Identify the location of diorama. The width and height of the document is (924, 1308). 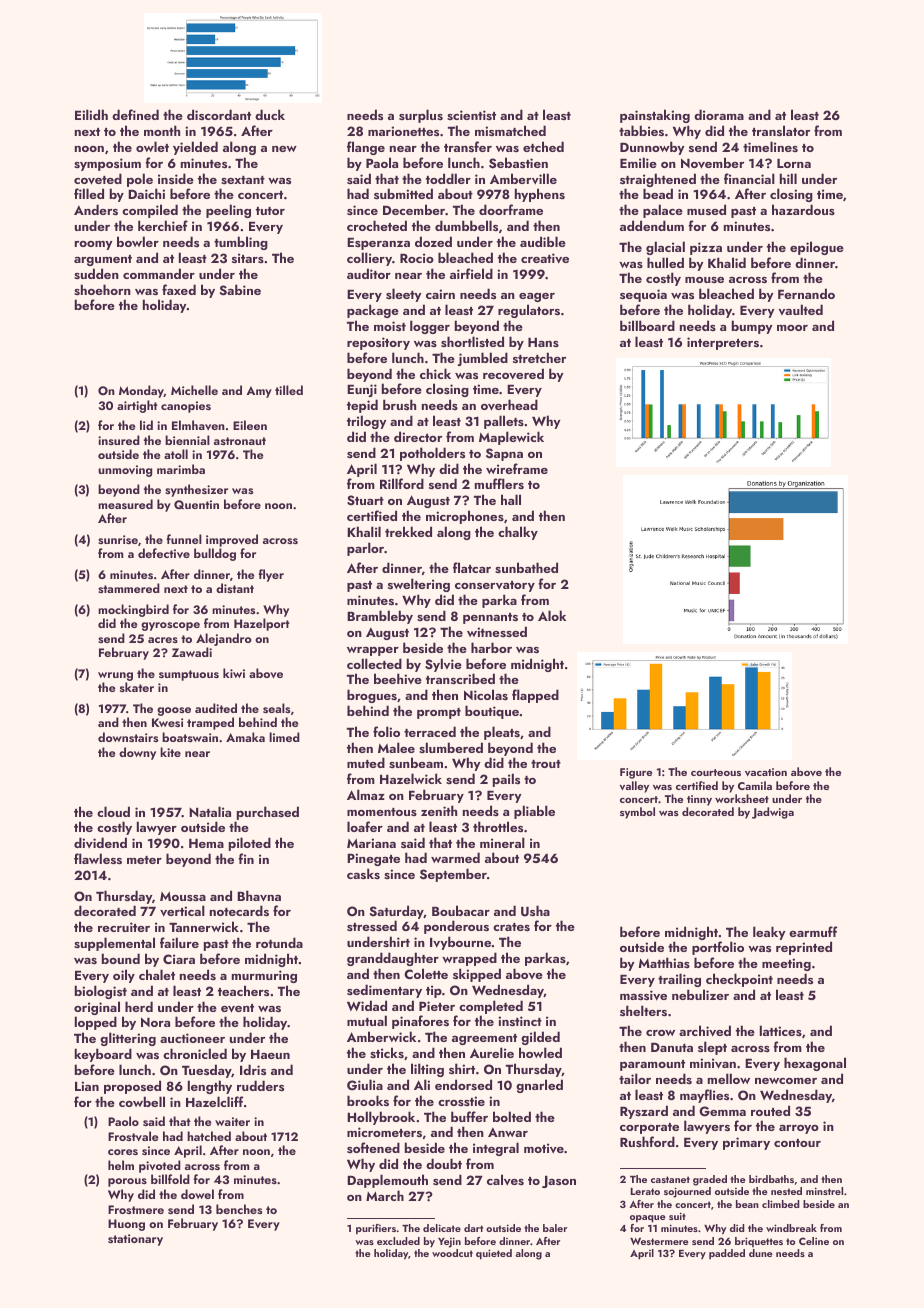
(719, 114).
